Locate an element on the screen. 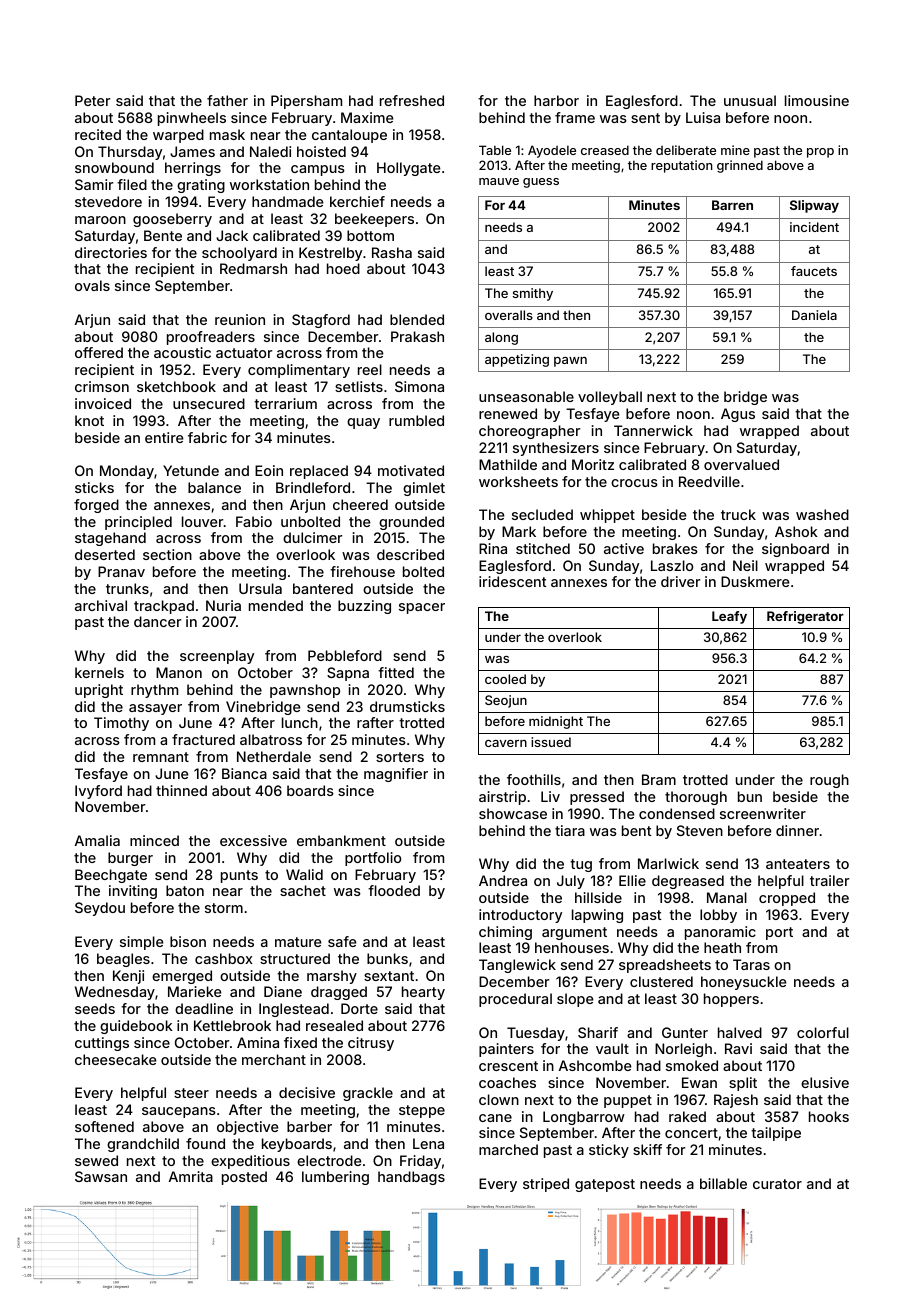 This screenshot has height=1308, width=924. grandchild is located at coordinates (143, 1145).
